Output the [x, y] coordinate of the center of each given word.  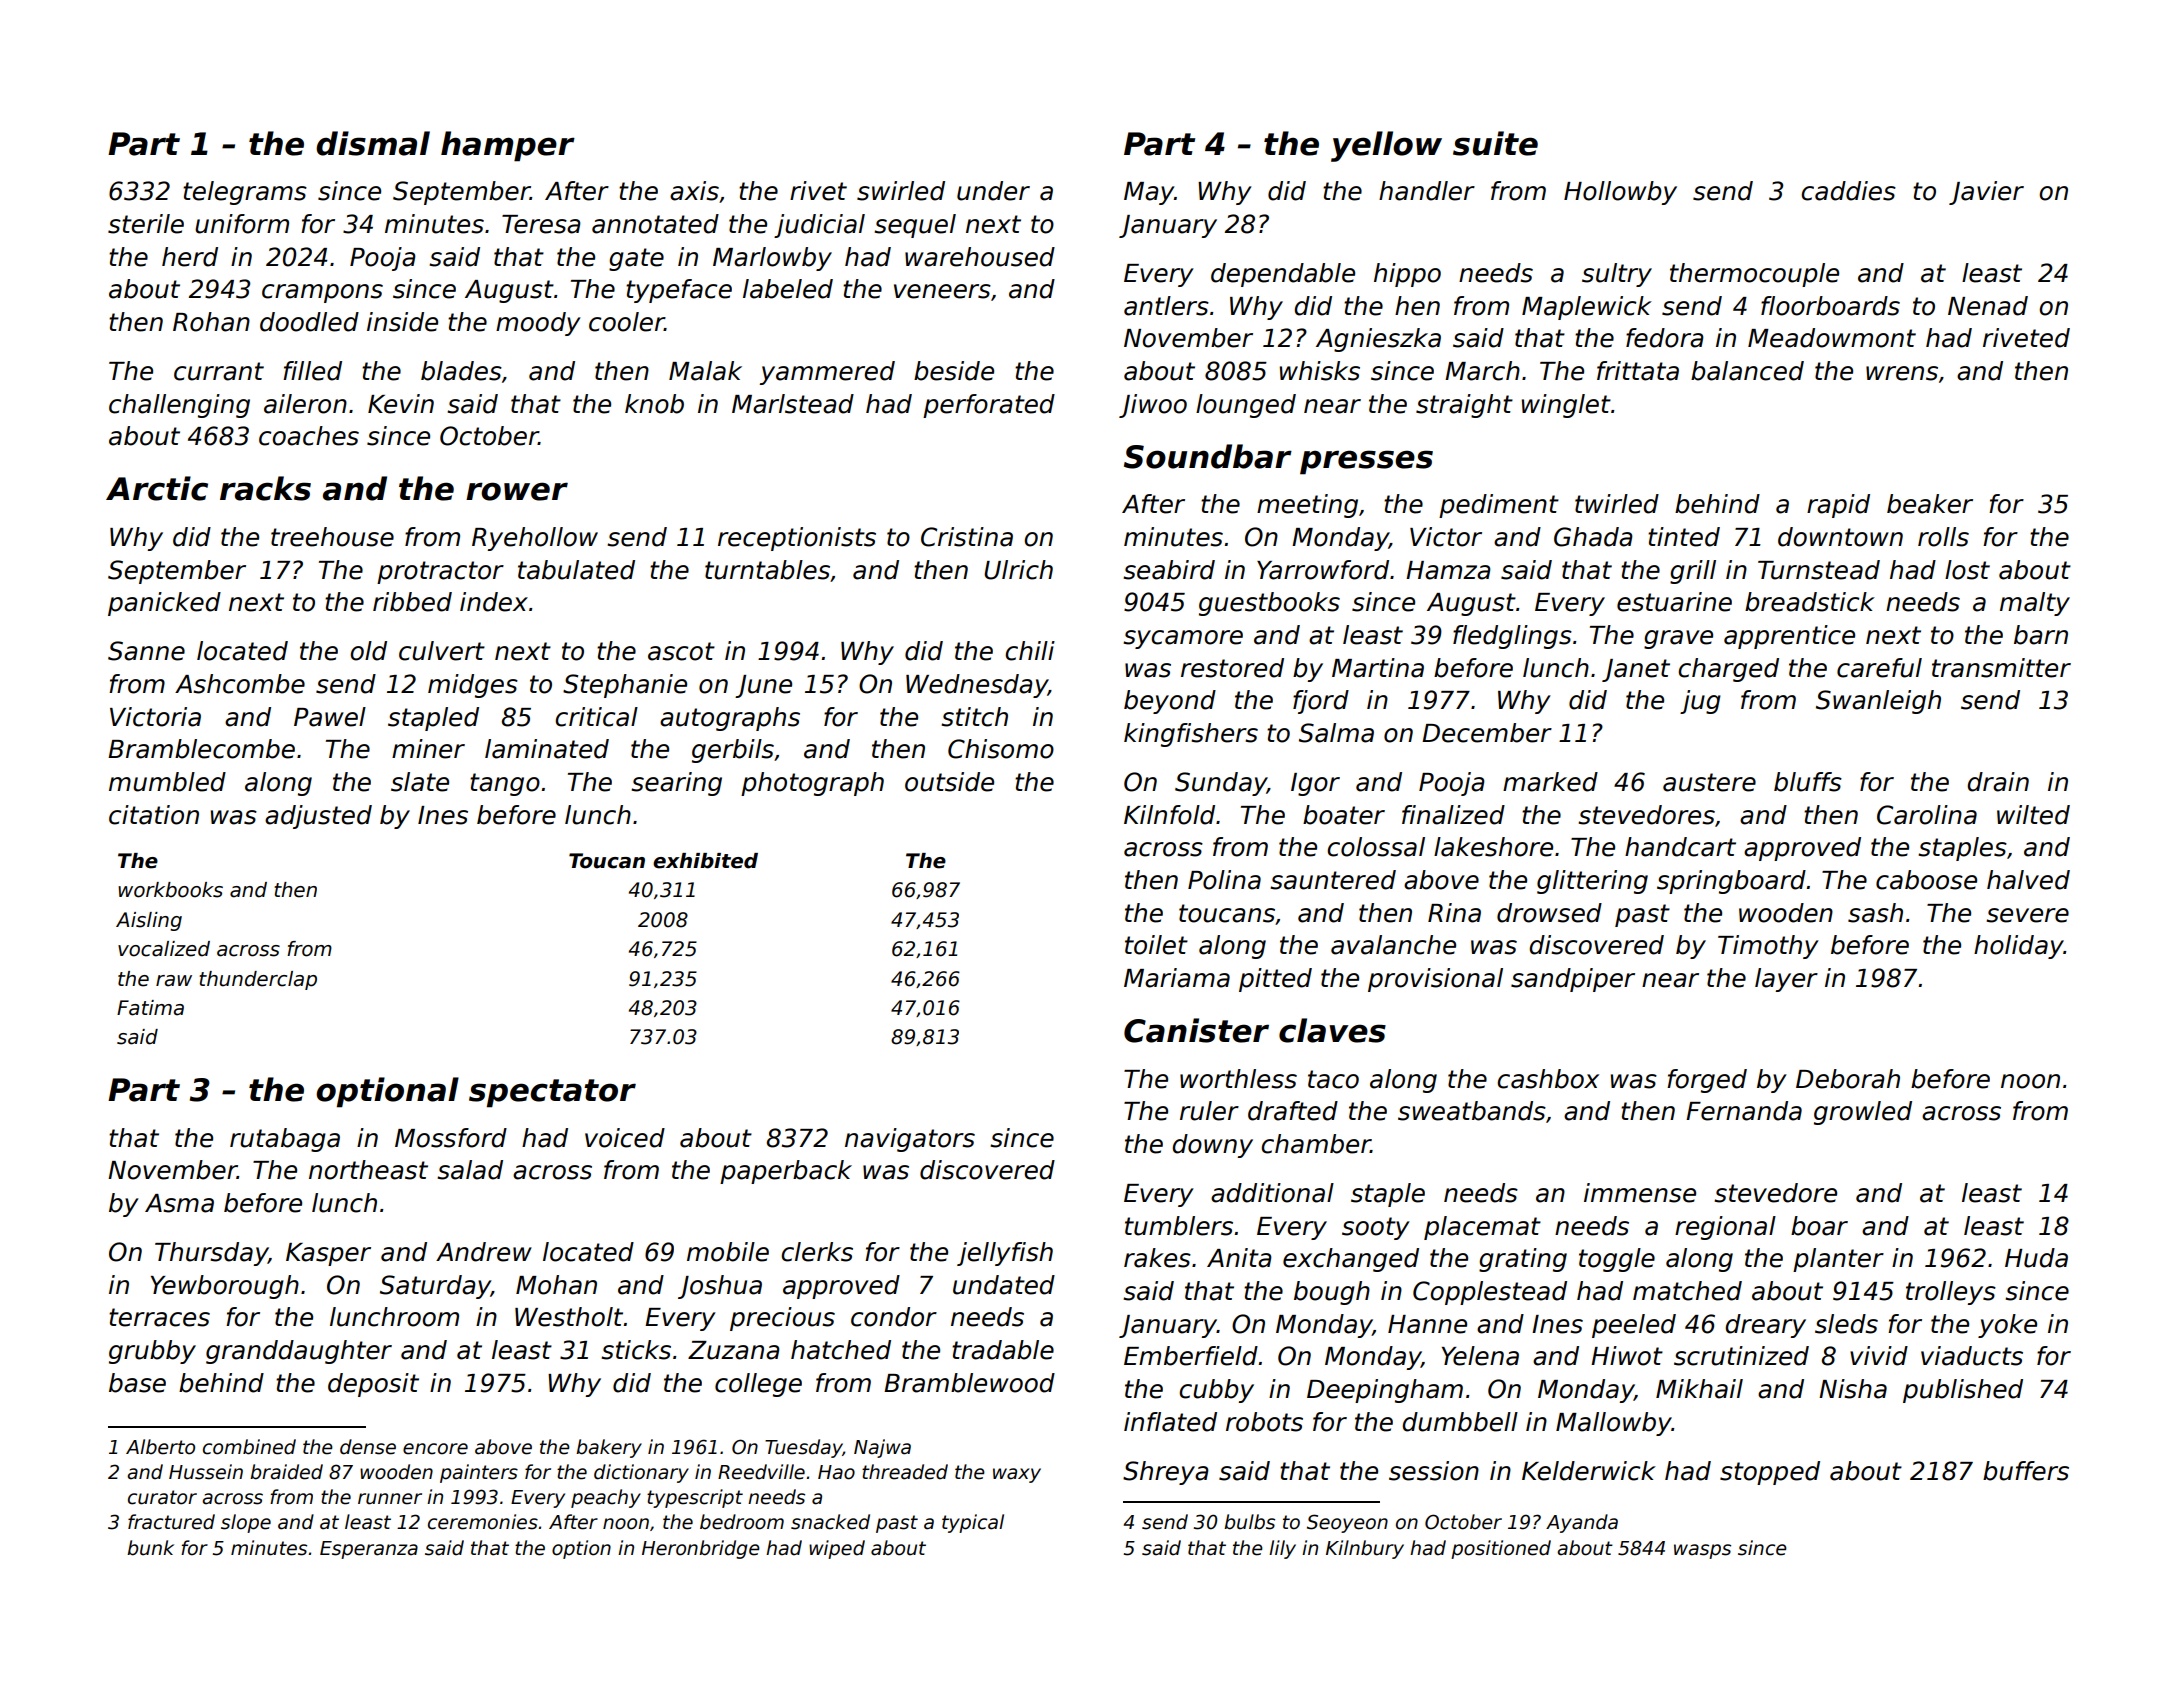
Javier [1986, 193]
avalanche [1393, 945]
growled [1863, 1113]
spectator [552, 1093]
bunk [150, 1548]
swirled [901, 191]
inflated [1170, 1422]
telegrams [245, 193]
